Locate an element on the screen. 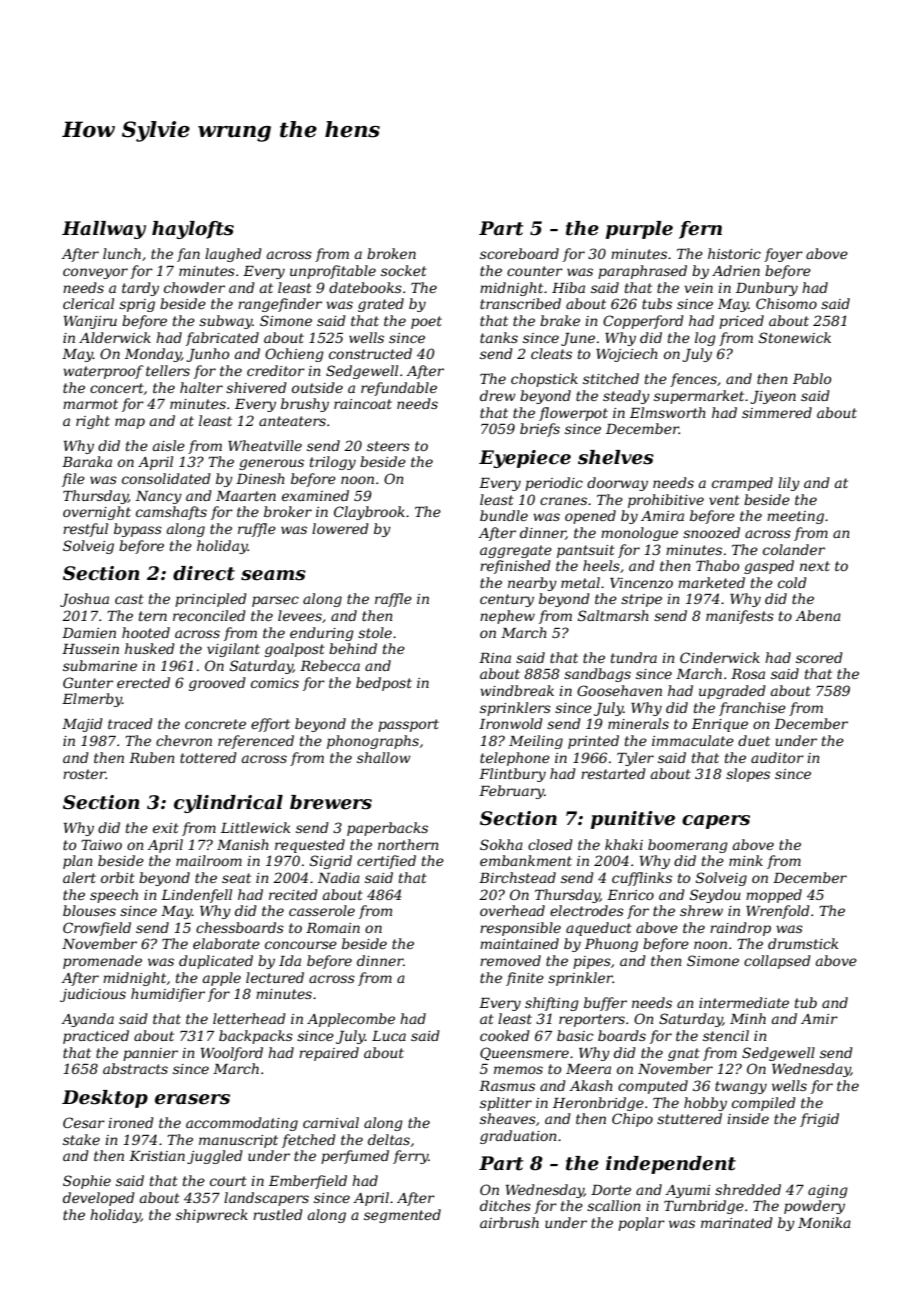 This screenshot has width=924, height=1308. Romain is located at coordinates (333, 928).
